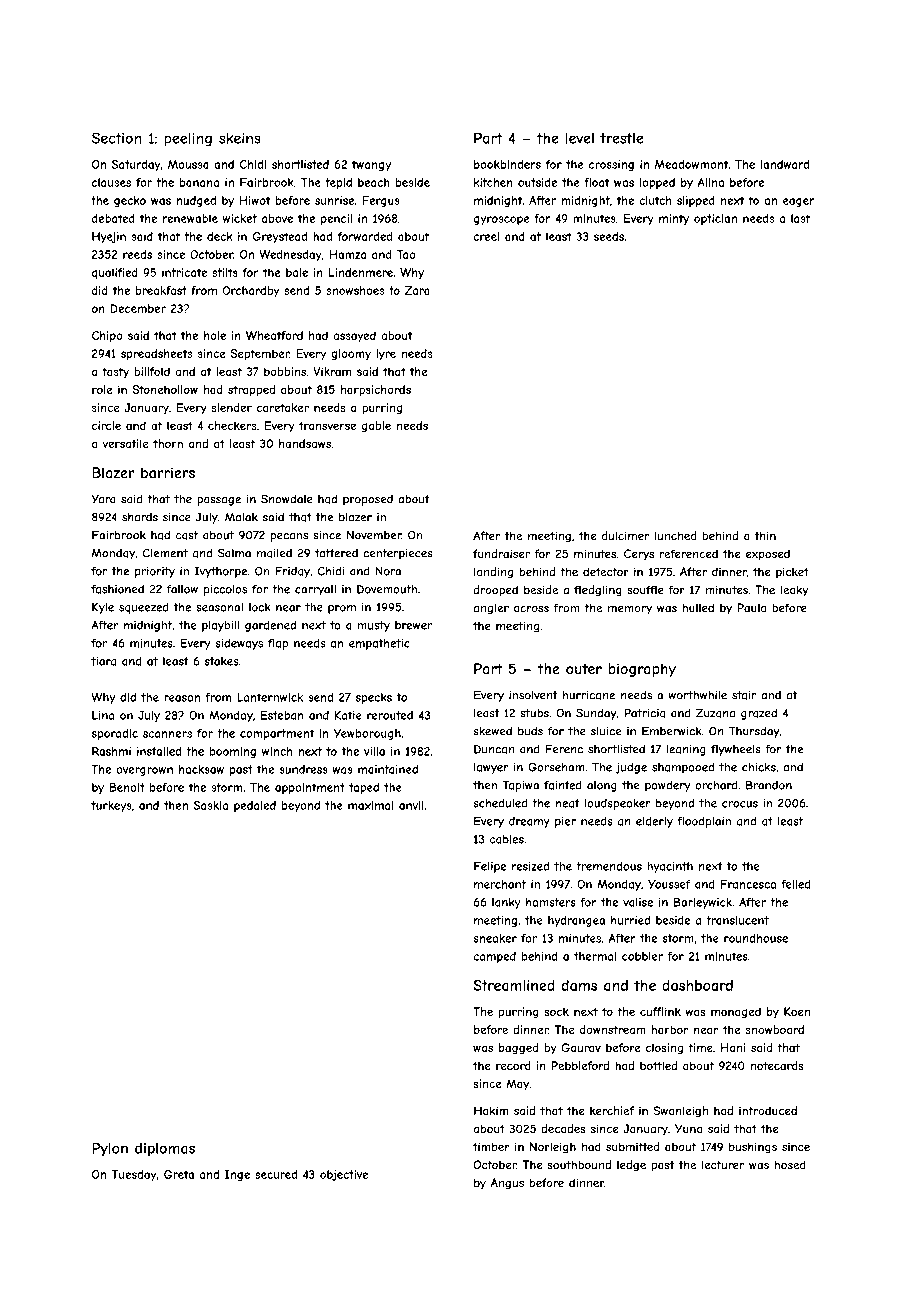  I want to click on Angus, so click(507, 1184).
